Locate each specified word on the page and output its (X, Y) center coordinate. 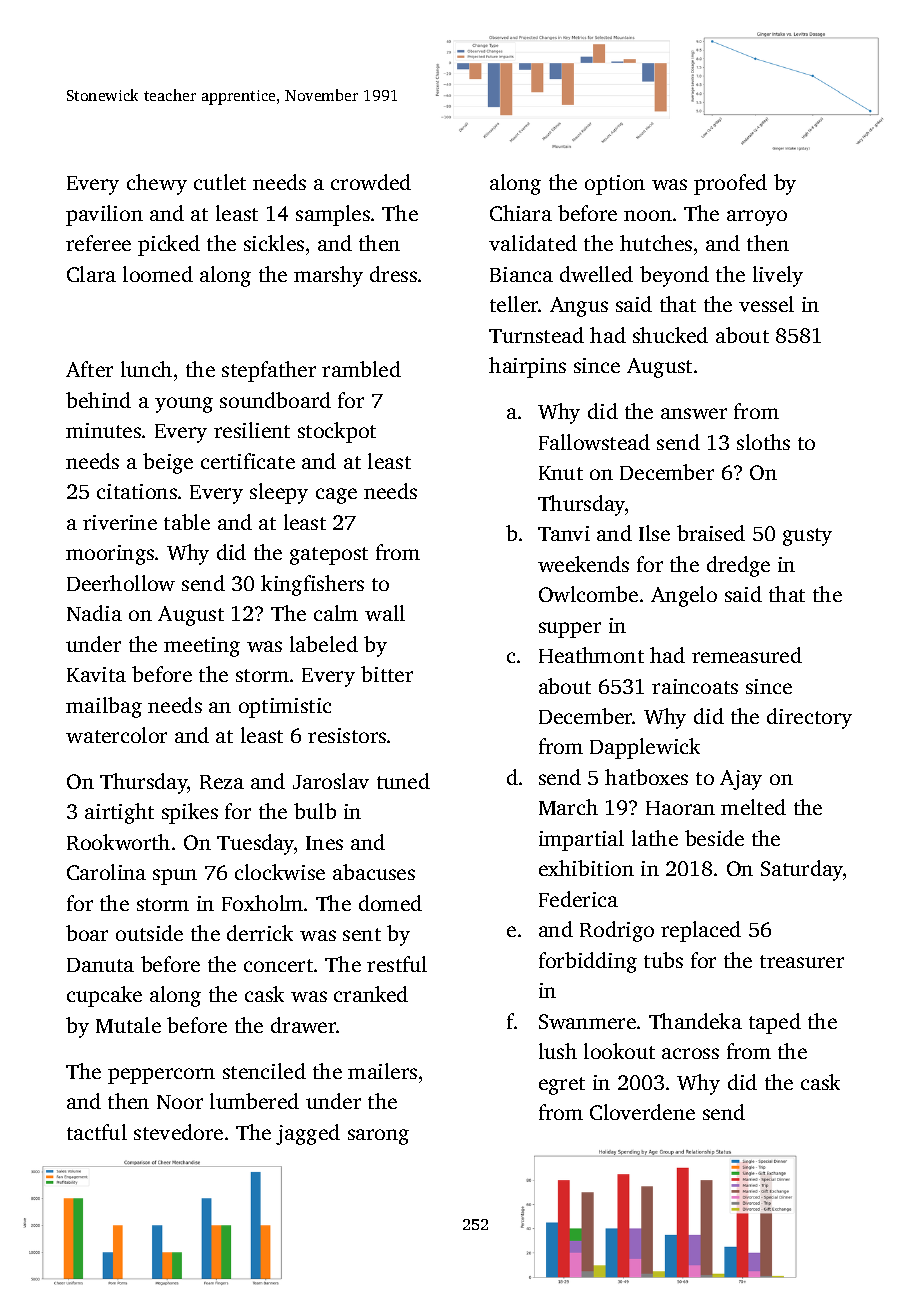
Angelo (684, 596)
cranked (371, 994)
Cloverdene (642, 1112)
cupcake (104, 996)
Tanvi (564, 533)
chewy (157, 184)
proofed (730, 184)
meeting (202, 647)
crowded (371, 182)
